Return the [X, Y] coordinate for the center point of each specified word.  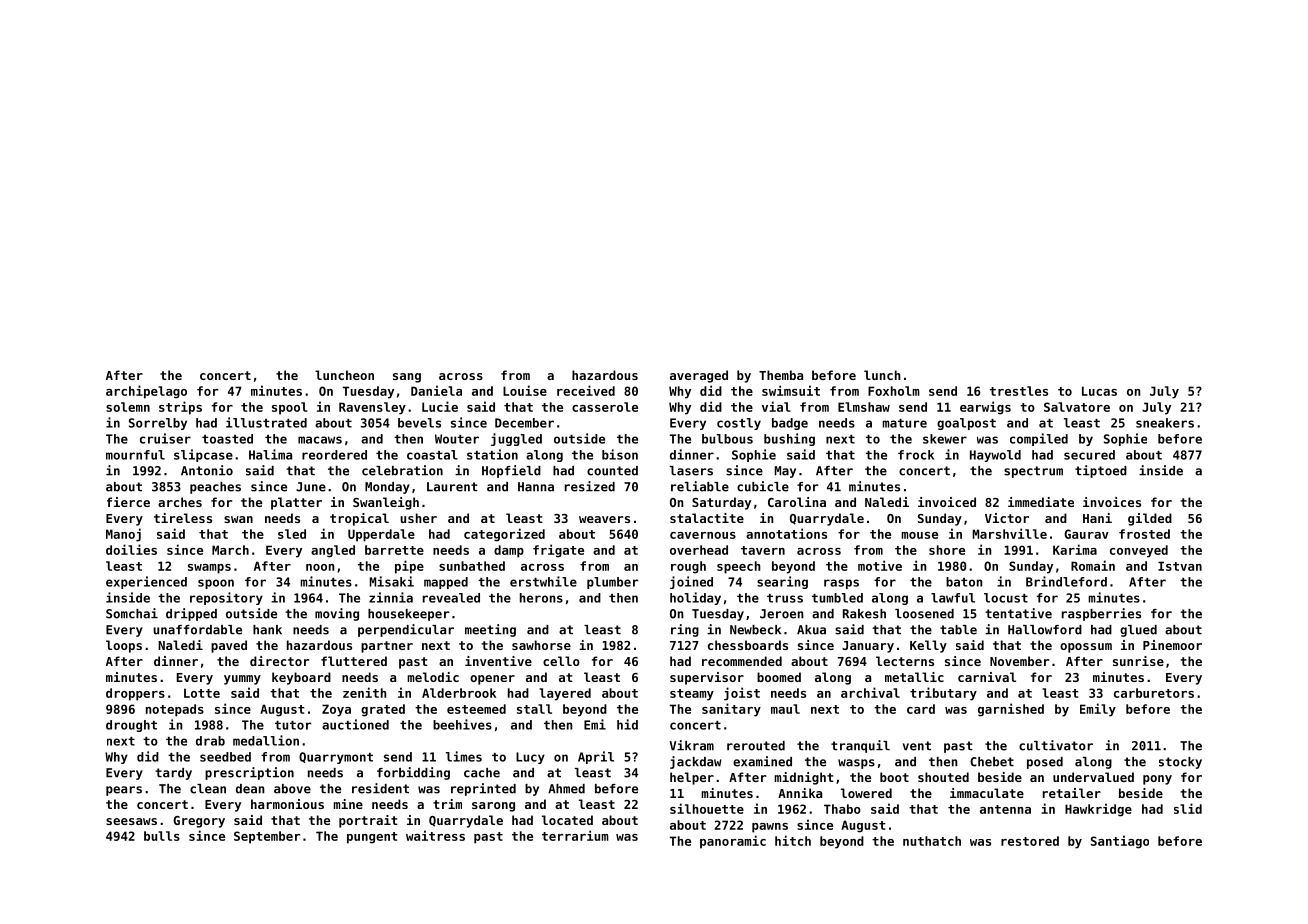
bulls [162, 836]
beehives [462, 724]
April [596, 757]
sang [407, 378]
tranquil [860, 746]
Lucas [1099, 391]
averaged [699, 376]
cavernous [703, 535]
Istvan [1180, 566]
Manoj [123, 535]
